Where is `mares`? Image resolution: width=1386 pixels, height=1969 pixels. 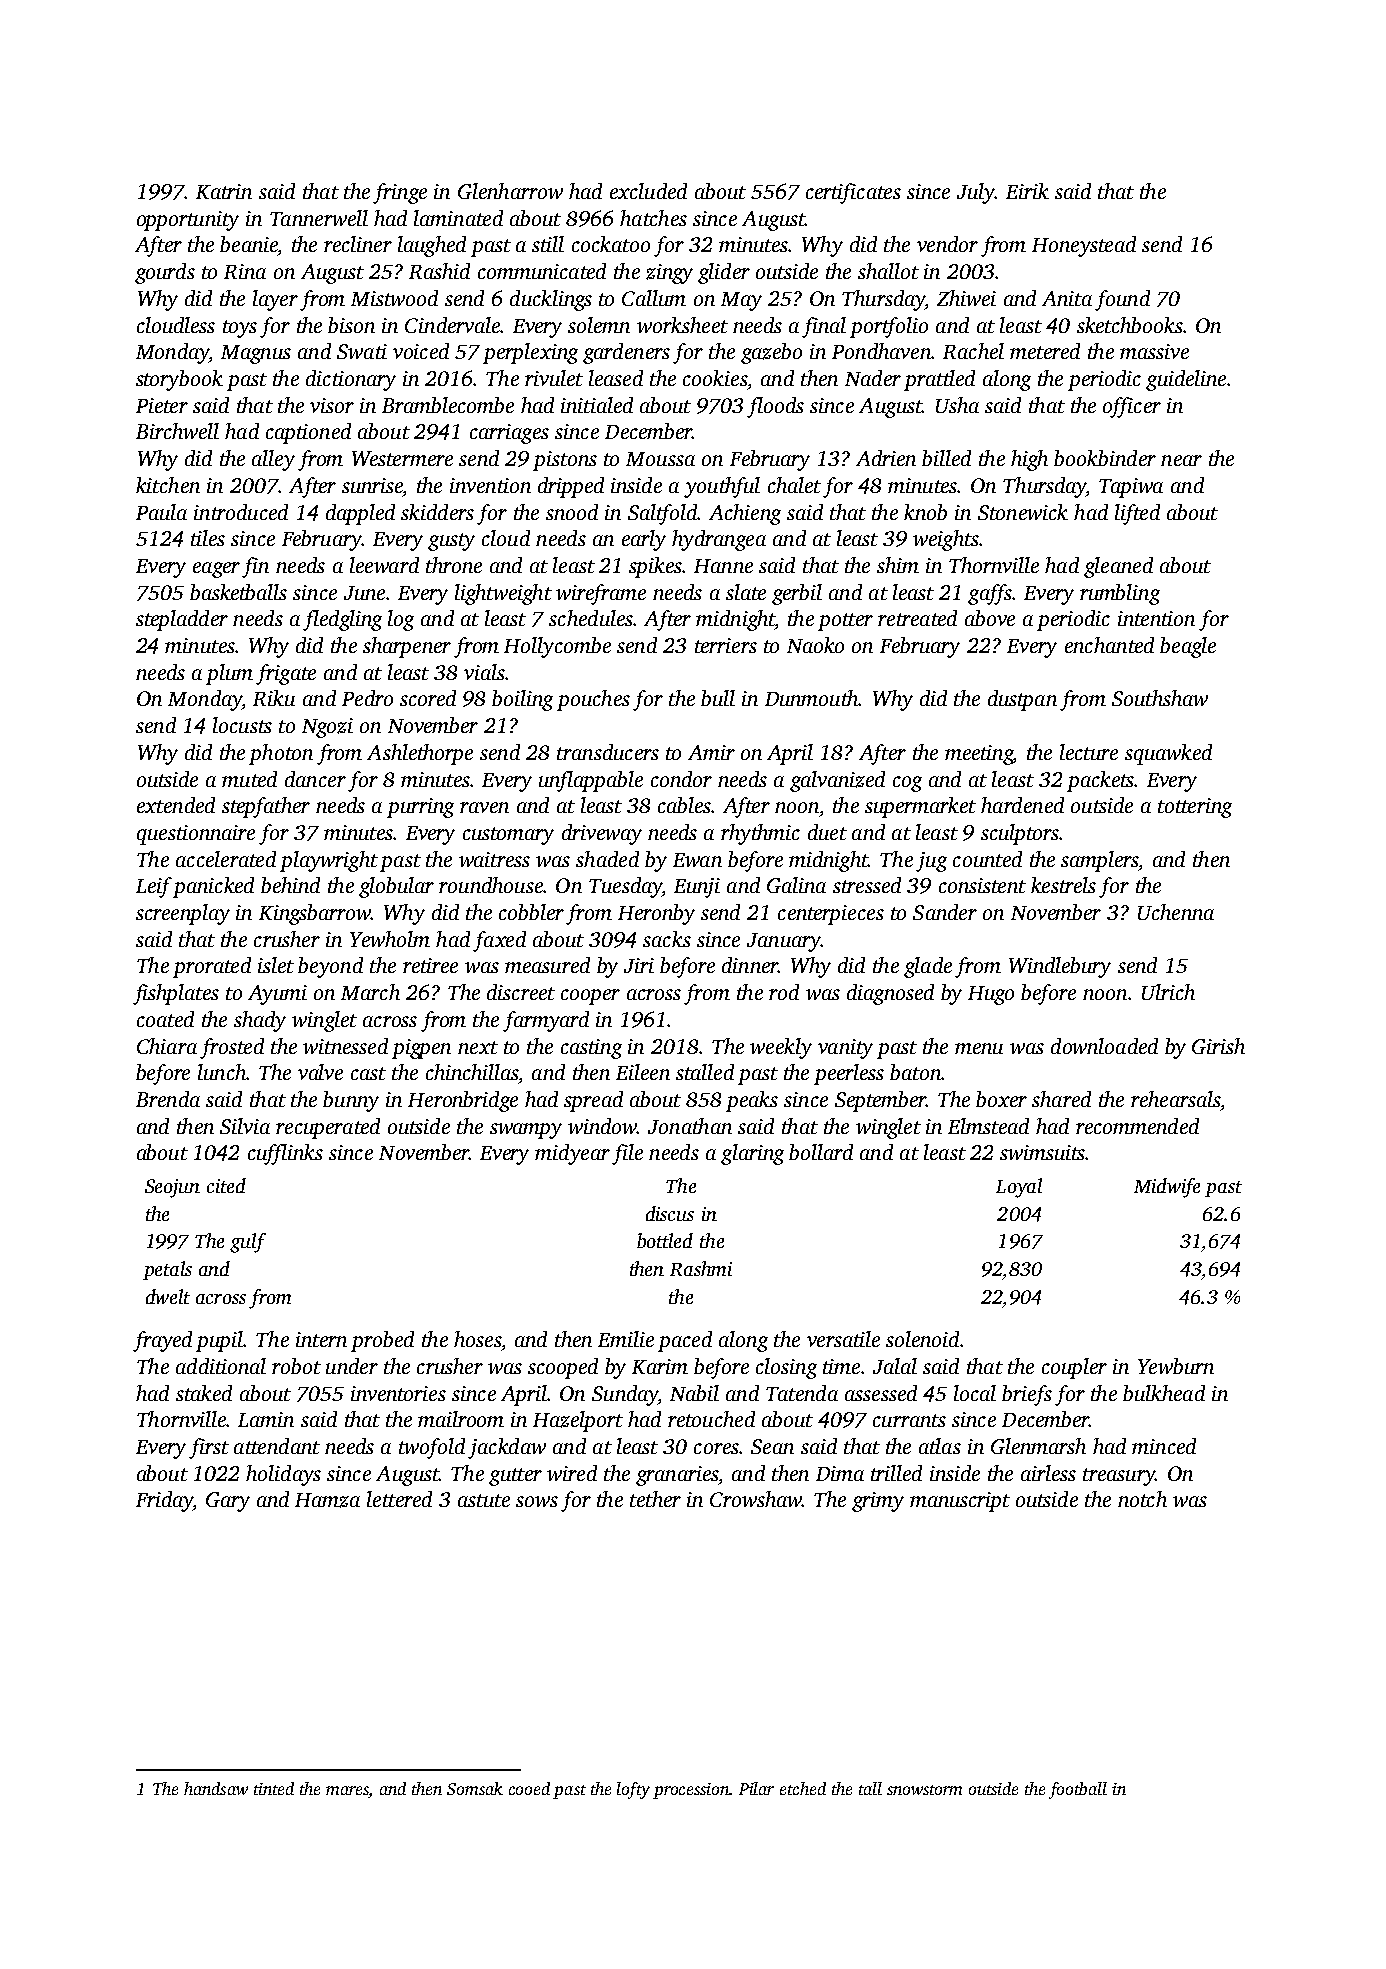
mares is located at coordinates (347, 1792).
